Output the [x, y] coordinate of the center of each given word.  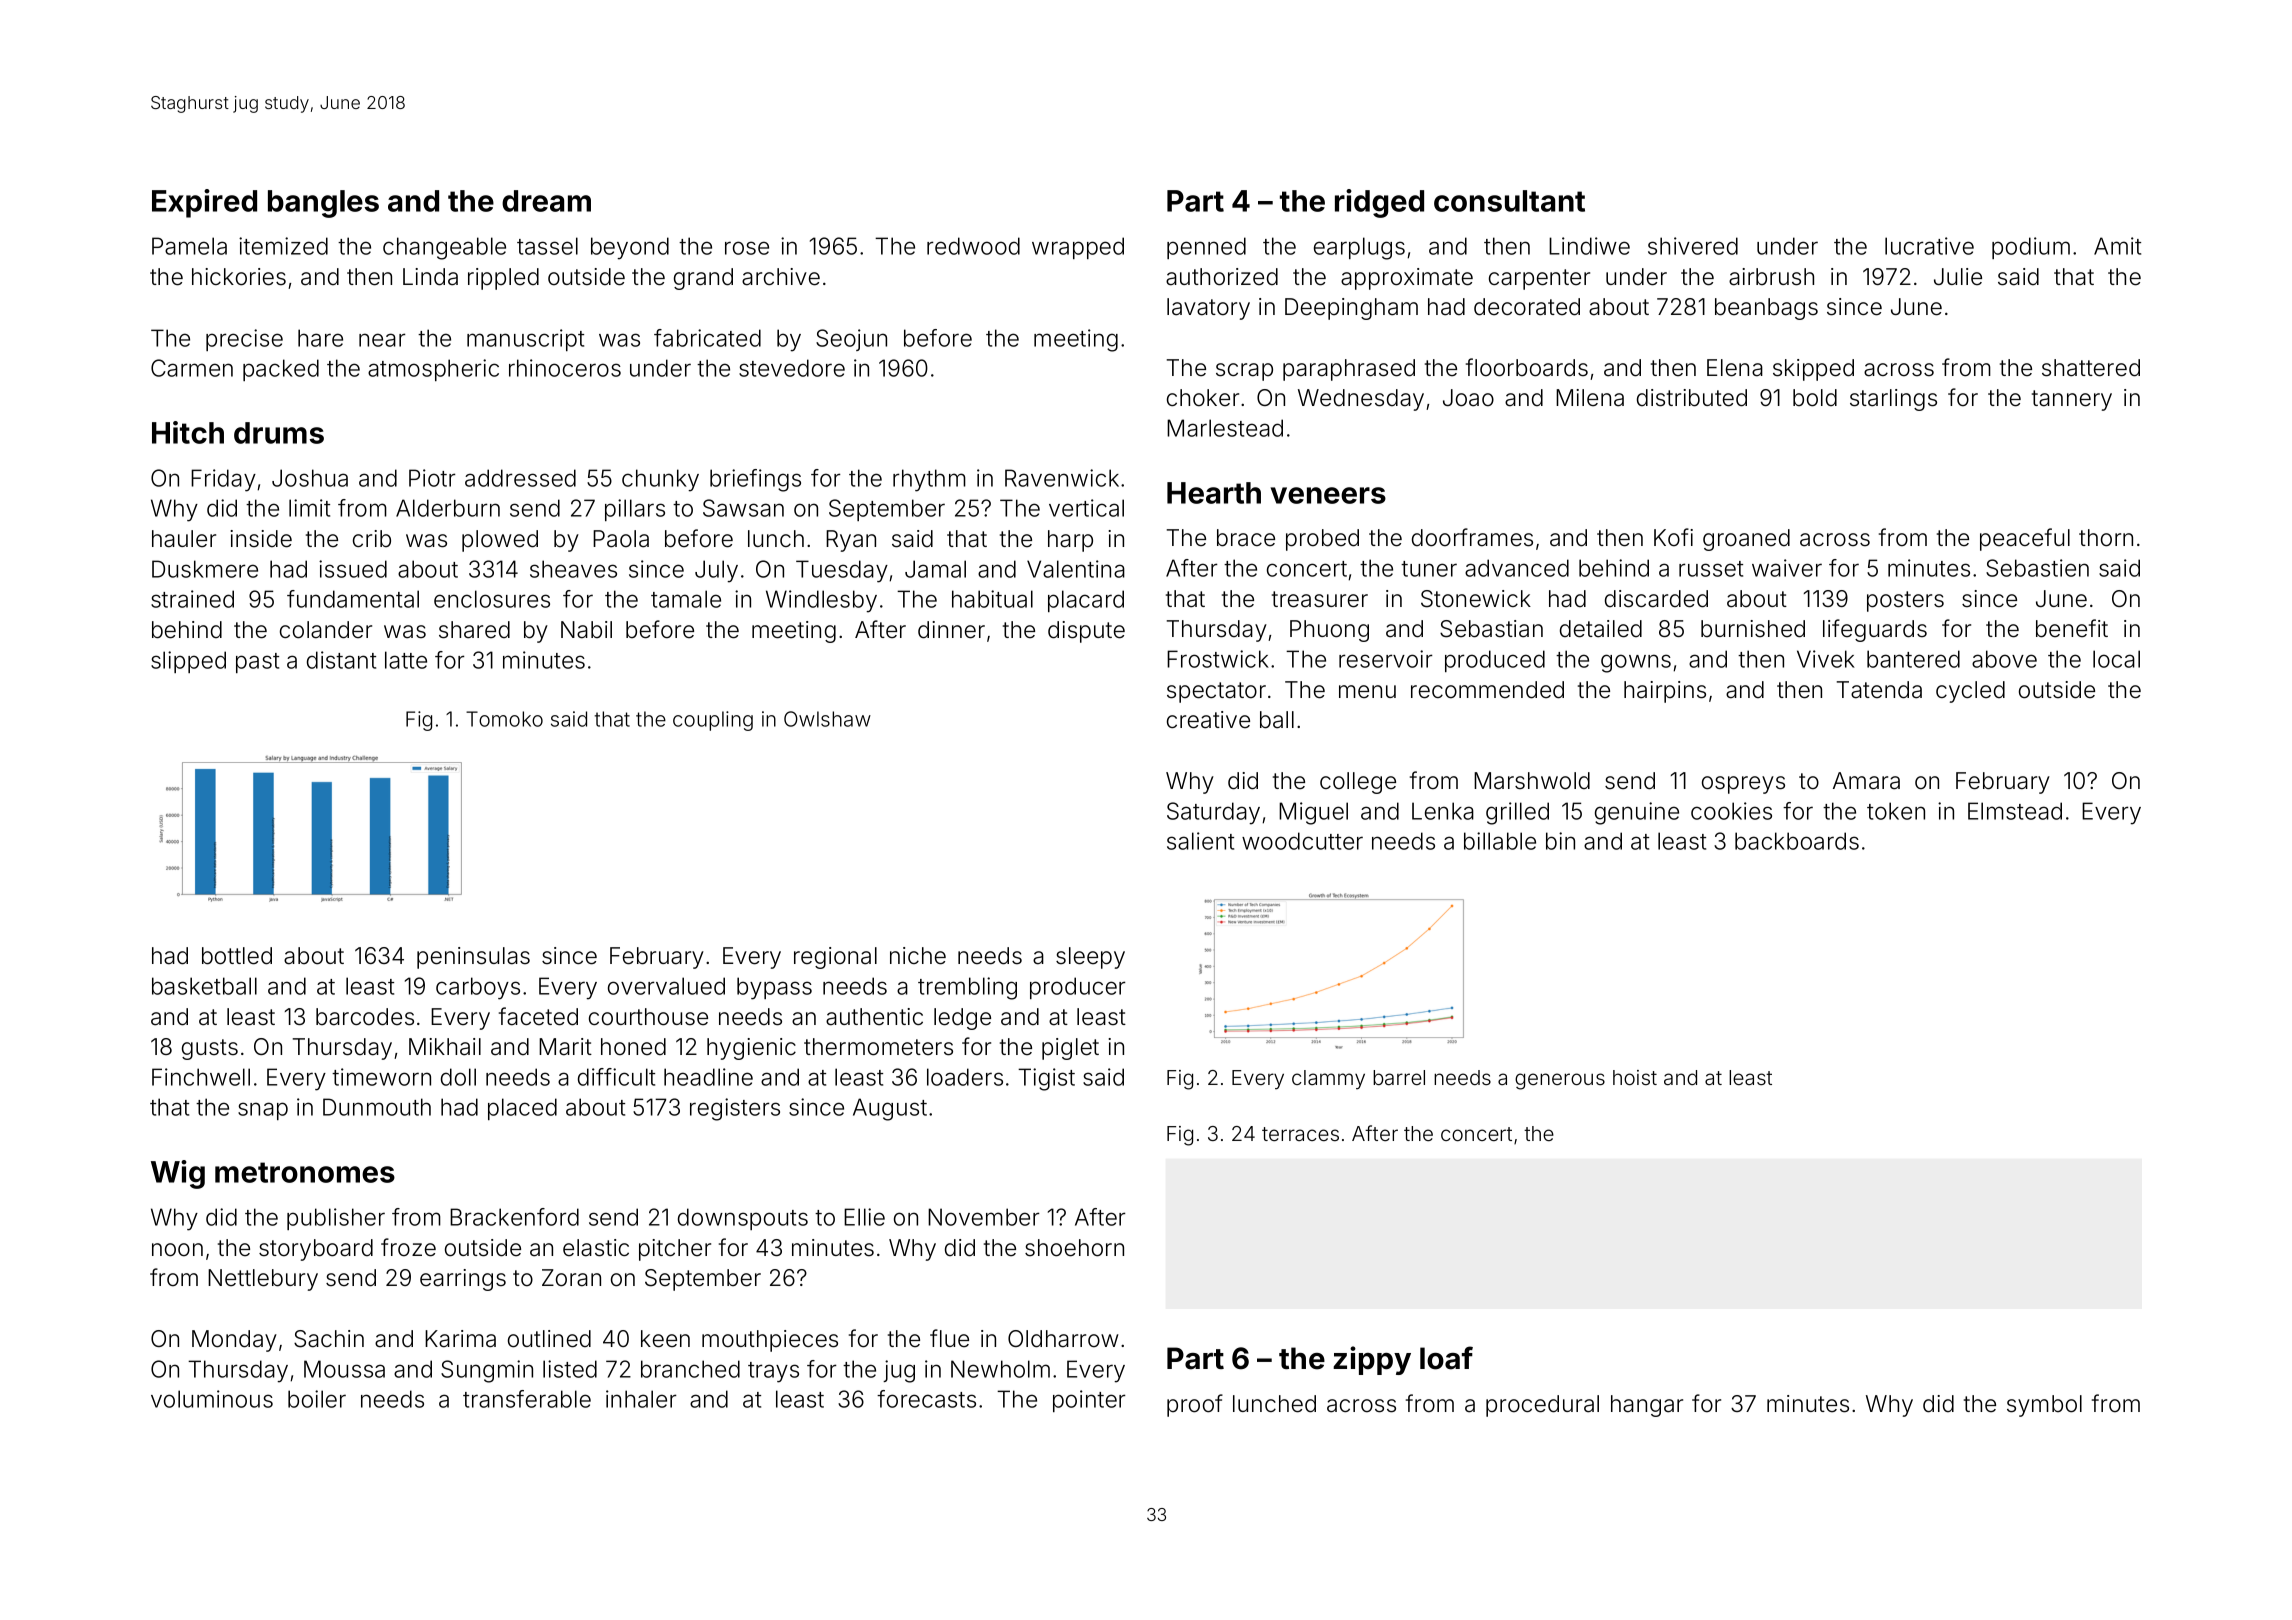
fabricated [707, 338]
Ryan [851, 541]
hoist [1635, 1077]
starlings [1893, 400]
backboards [1797, 841]
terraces [1300, 1134]
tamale [686, 599]
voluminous [212, 1399]
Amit [2117, 246]
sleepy [1090, 958]
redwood [973, 246]
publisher [336, 1219]
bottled [237, 956]
